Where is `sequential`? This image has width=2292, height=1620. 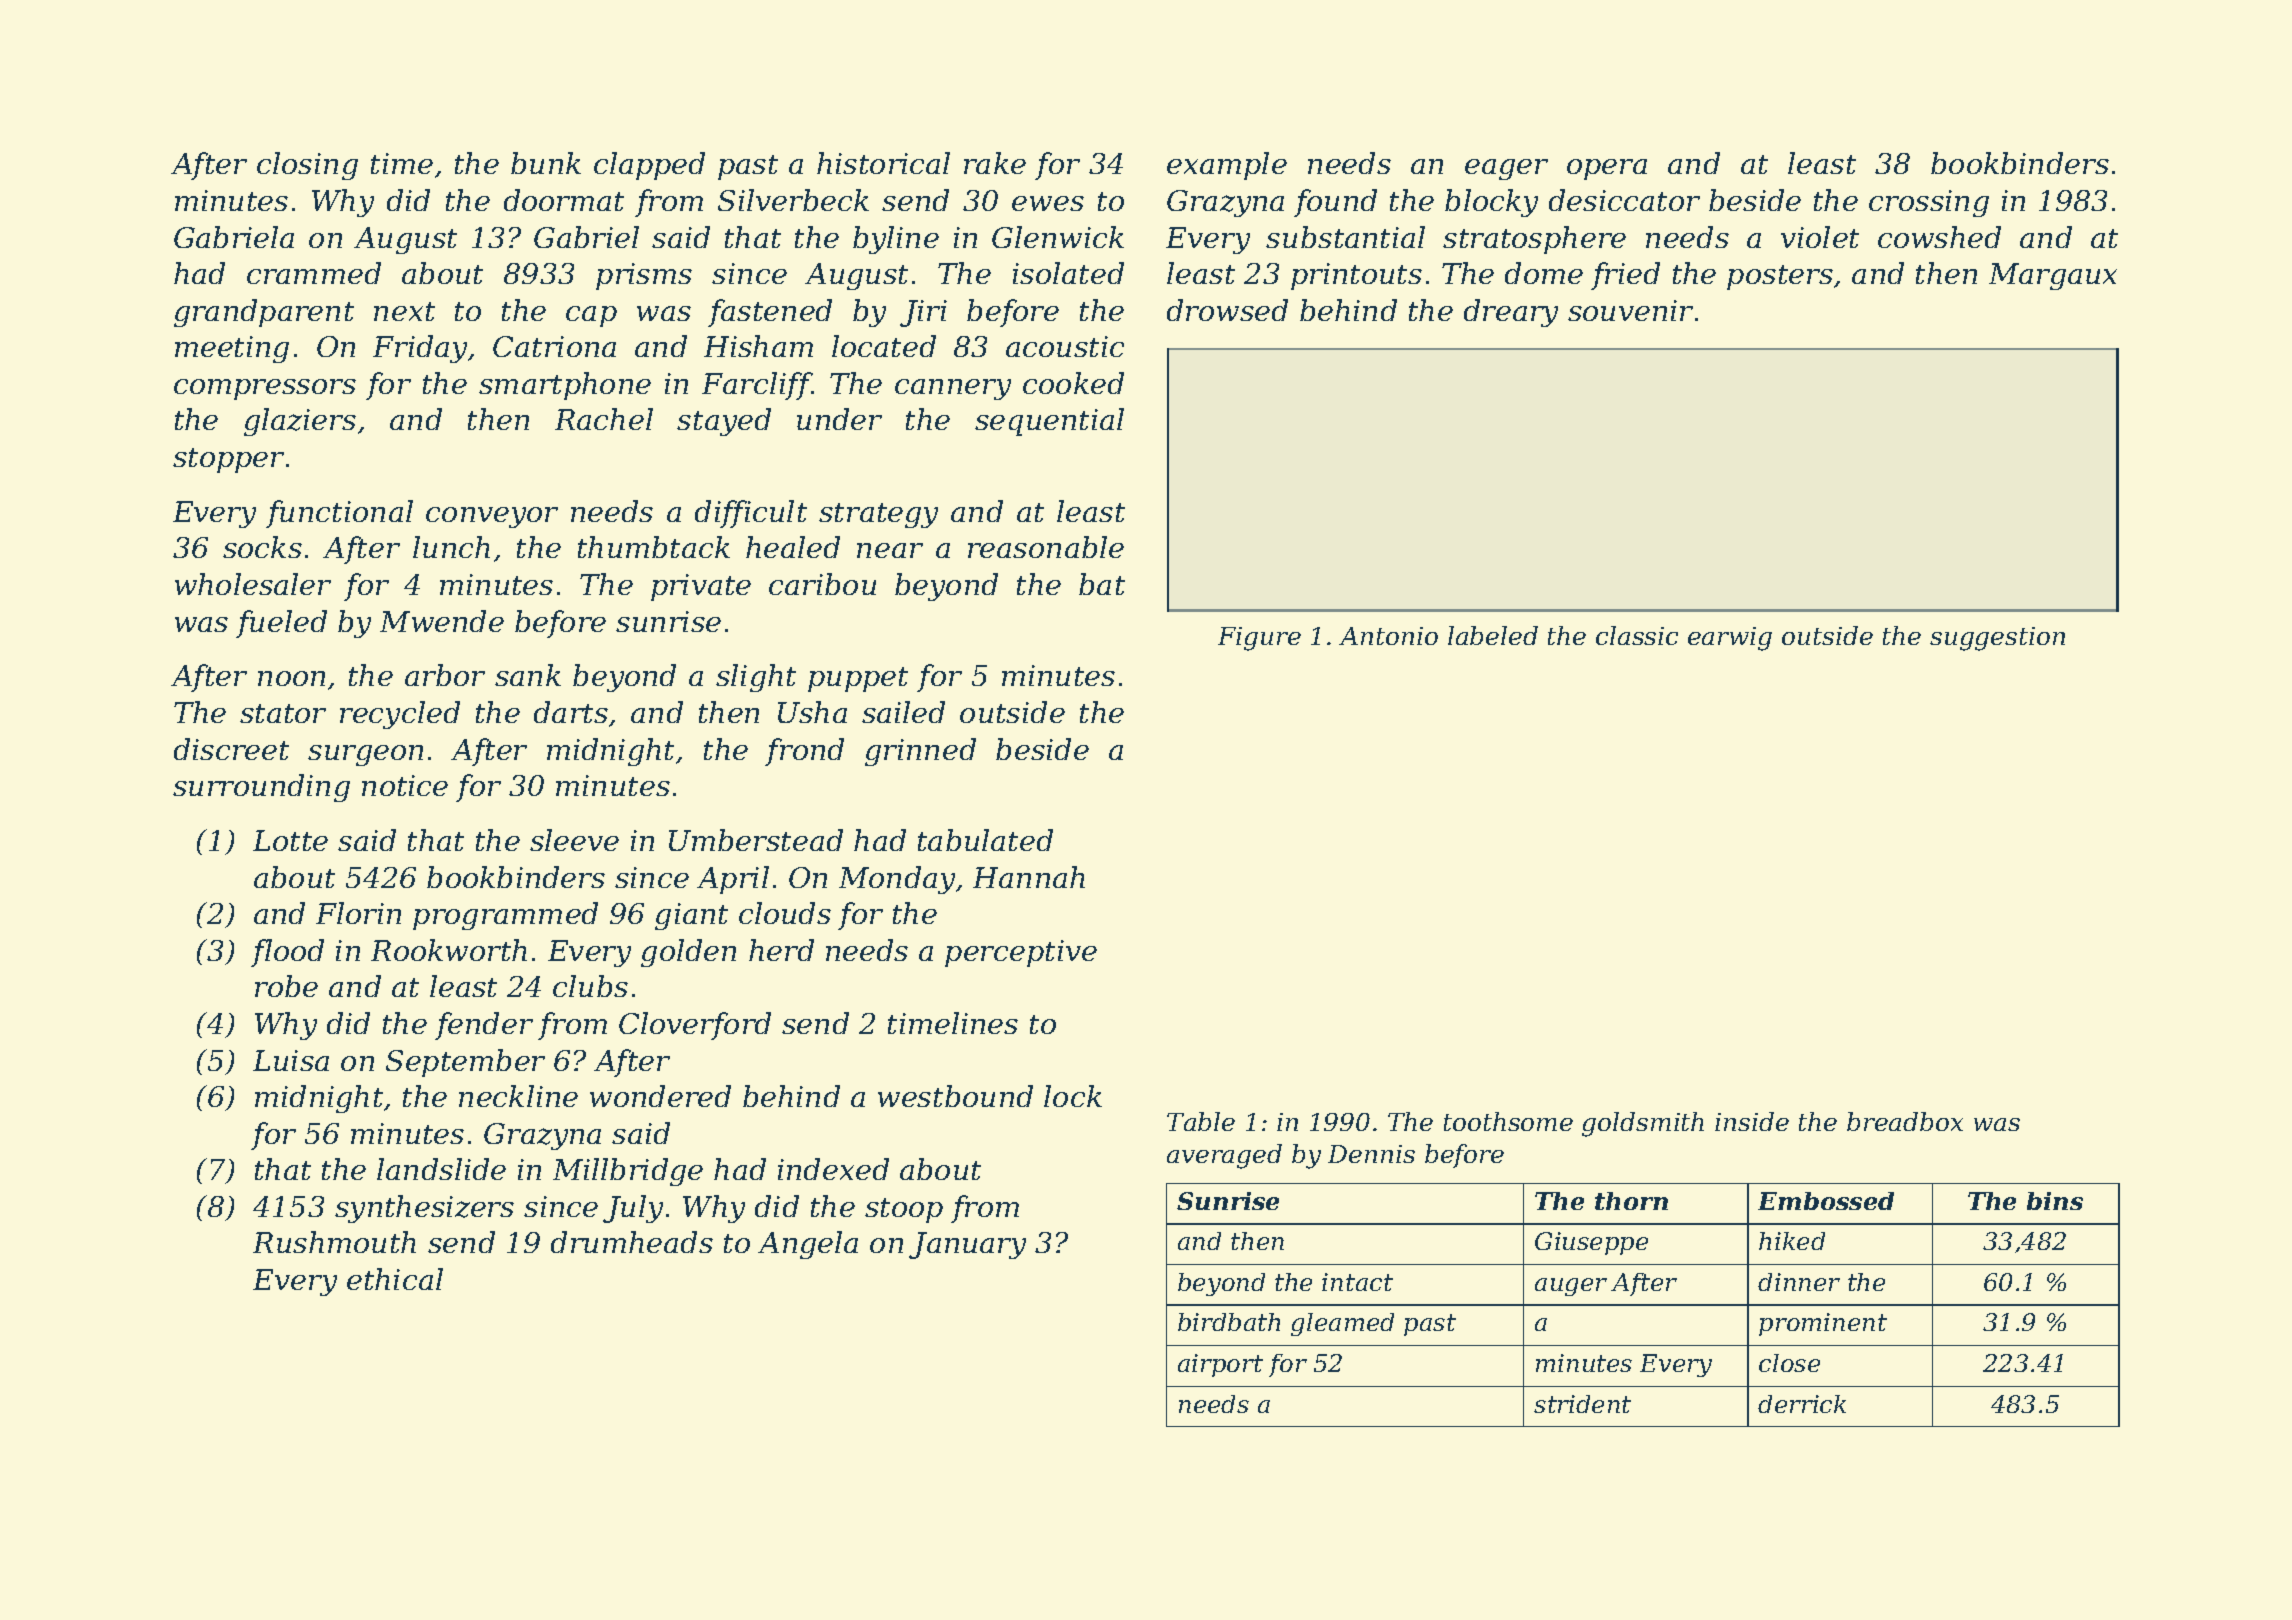
sequential is located at coordinates (1049, 422).
